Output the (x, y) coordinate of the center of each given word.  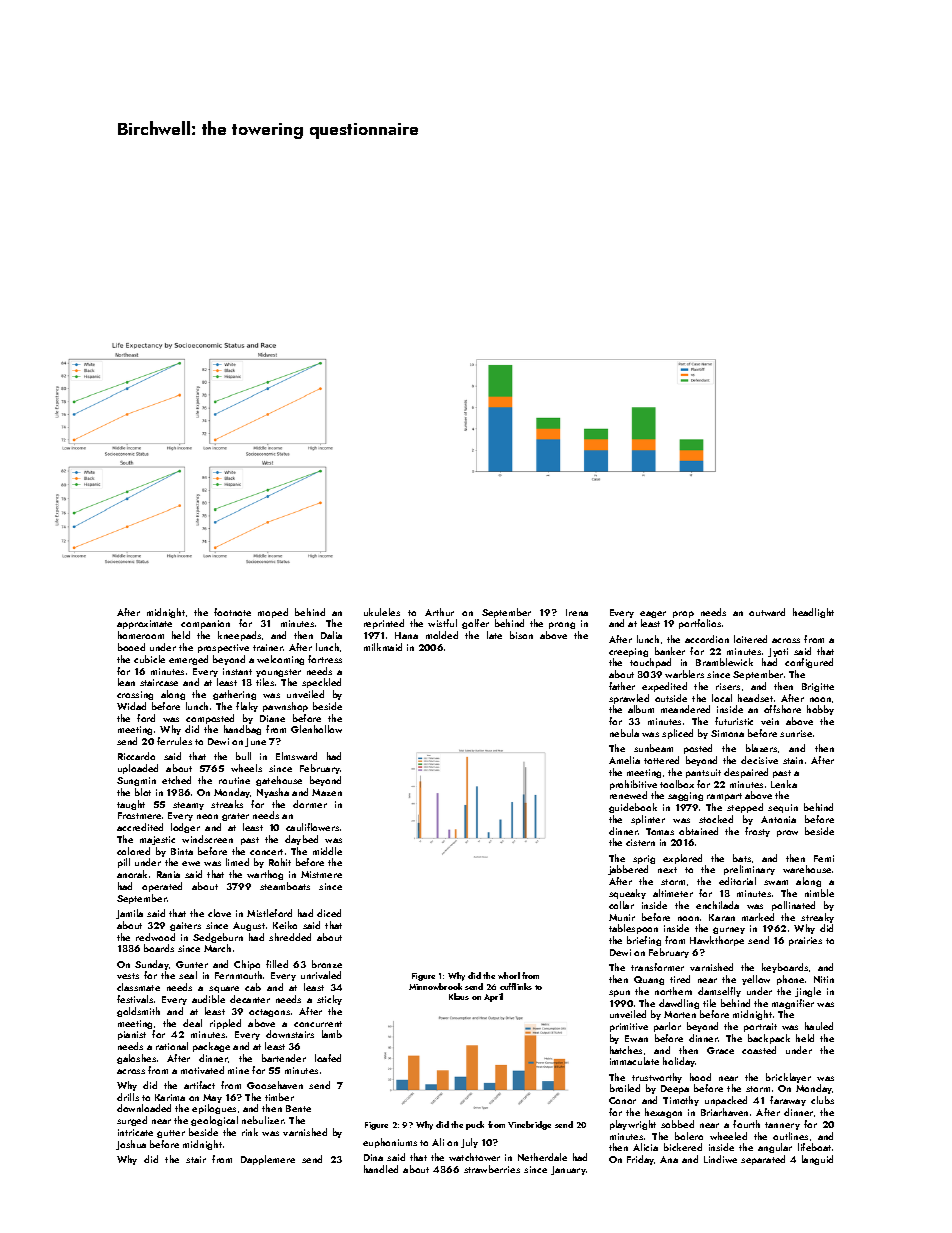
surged (132, 1121)
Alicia (645, 1147)
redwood (155, 937)
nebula (624, 733)
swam (776, 882)
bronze (327, 964)
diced (329, 913)
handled (381, 1169)
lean (126, 682)
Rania (168, 874)
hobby (820, 710)
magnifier (793, 1004)
